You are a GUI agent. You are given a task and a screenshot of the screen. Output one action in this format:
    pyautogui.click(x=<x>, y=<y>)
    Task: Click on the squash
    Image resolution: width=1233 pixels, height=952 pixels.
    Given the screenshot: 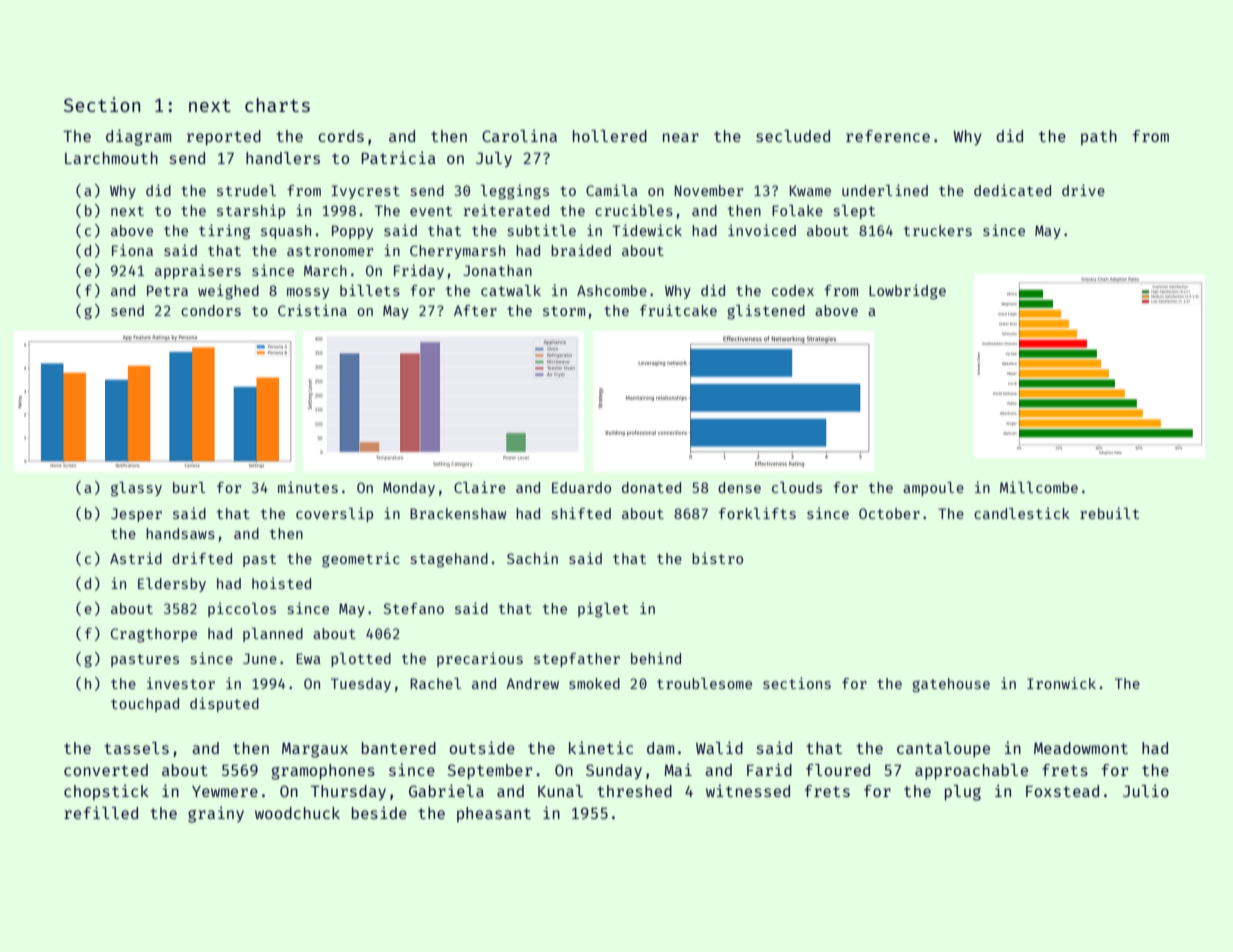 What is the action you would take?
    pyautogui.click(x=286, y=232)
